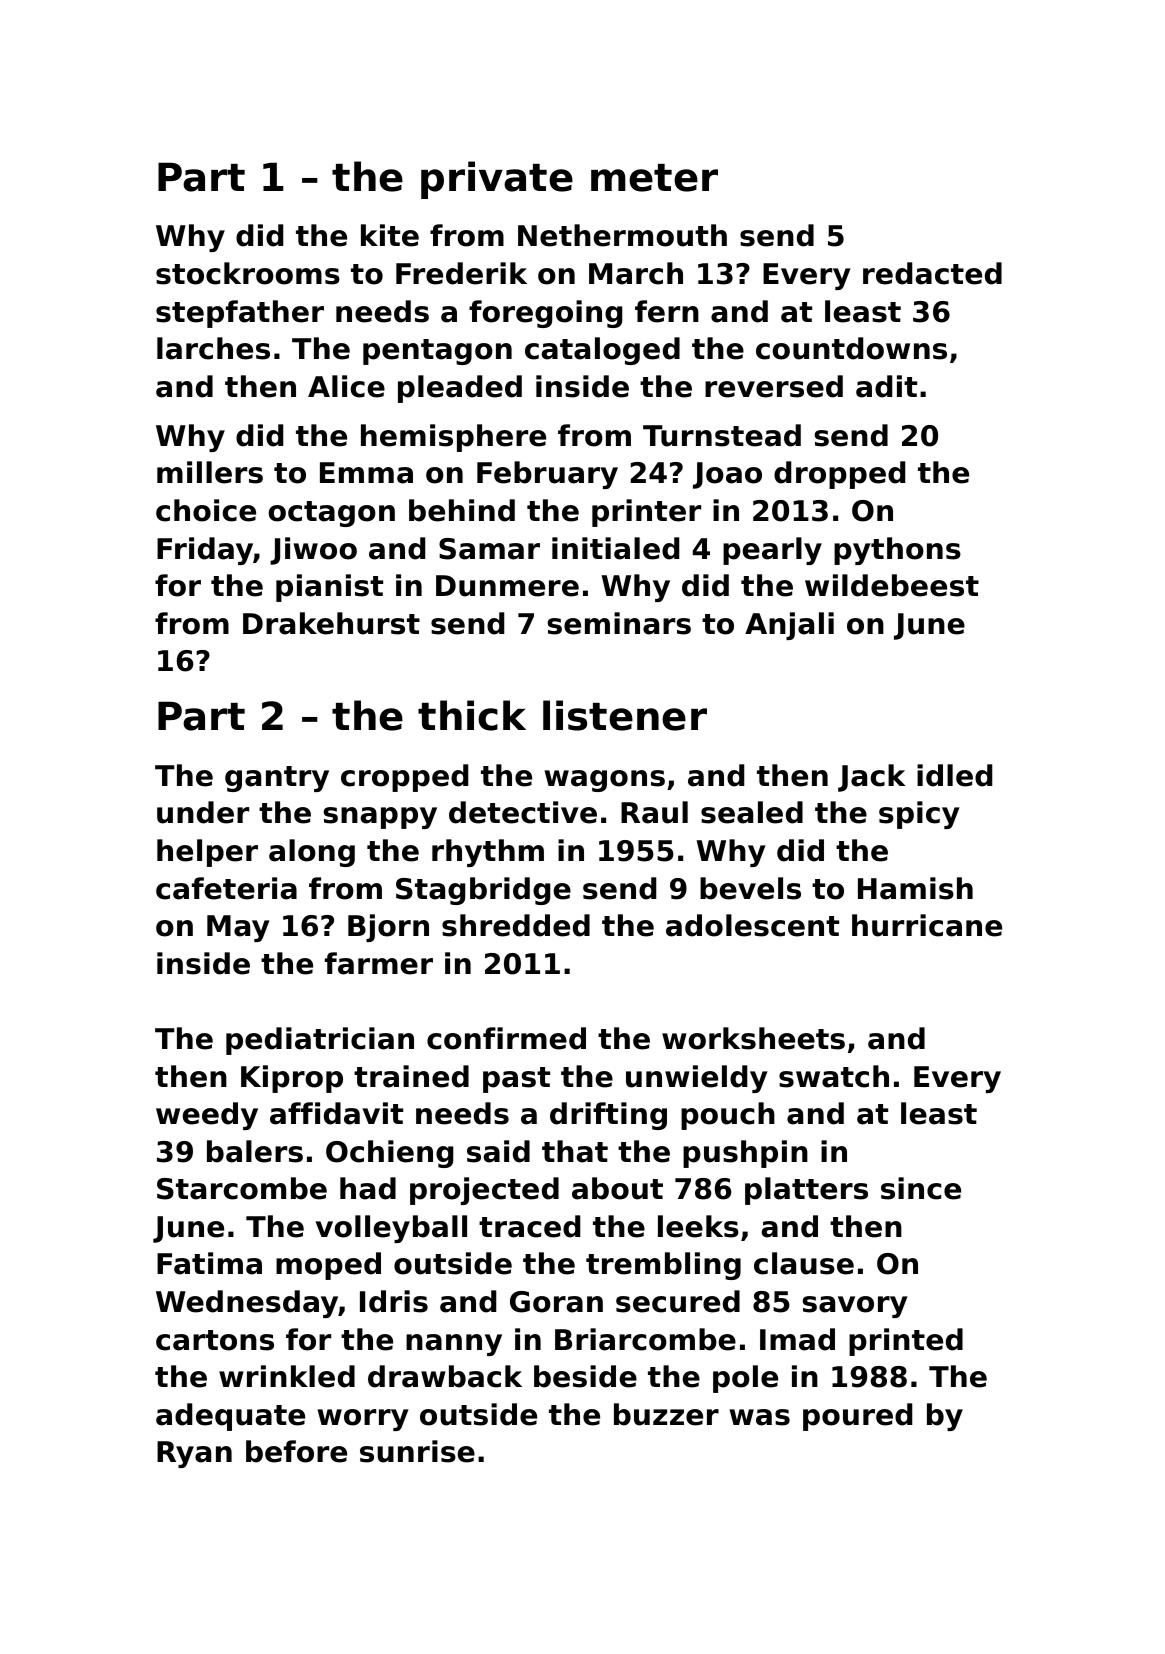  Describe the element at coordinates (287, 1376) in the screenshot. I see `wrinkled` at that location.
